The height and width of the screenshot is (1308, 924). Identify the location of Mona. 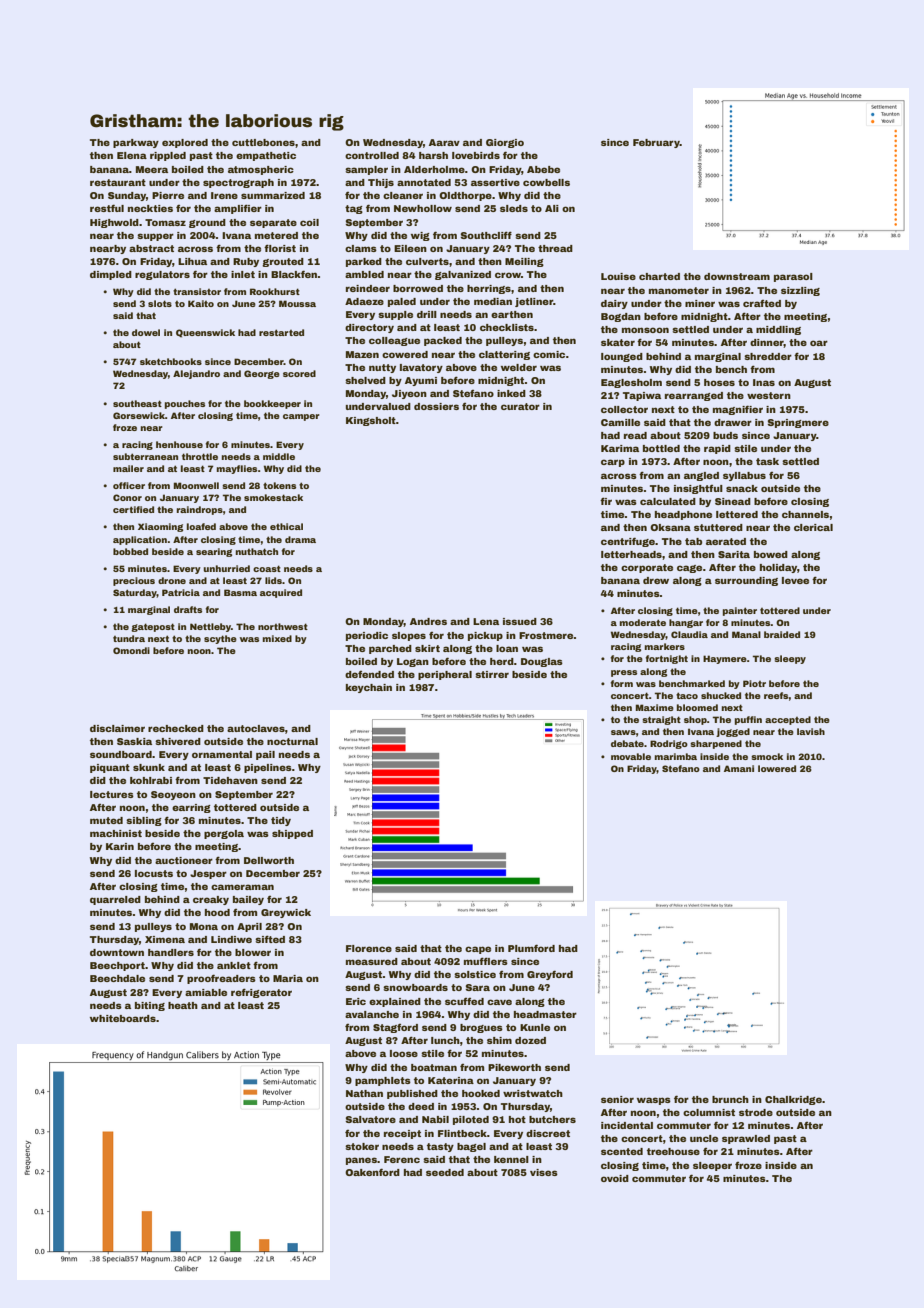
(204, 926).
